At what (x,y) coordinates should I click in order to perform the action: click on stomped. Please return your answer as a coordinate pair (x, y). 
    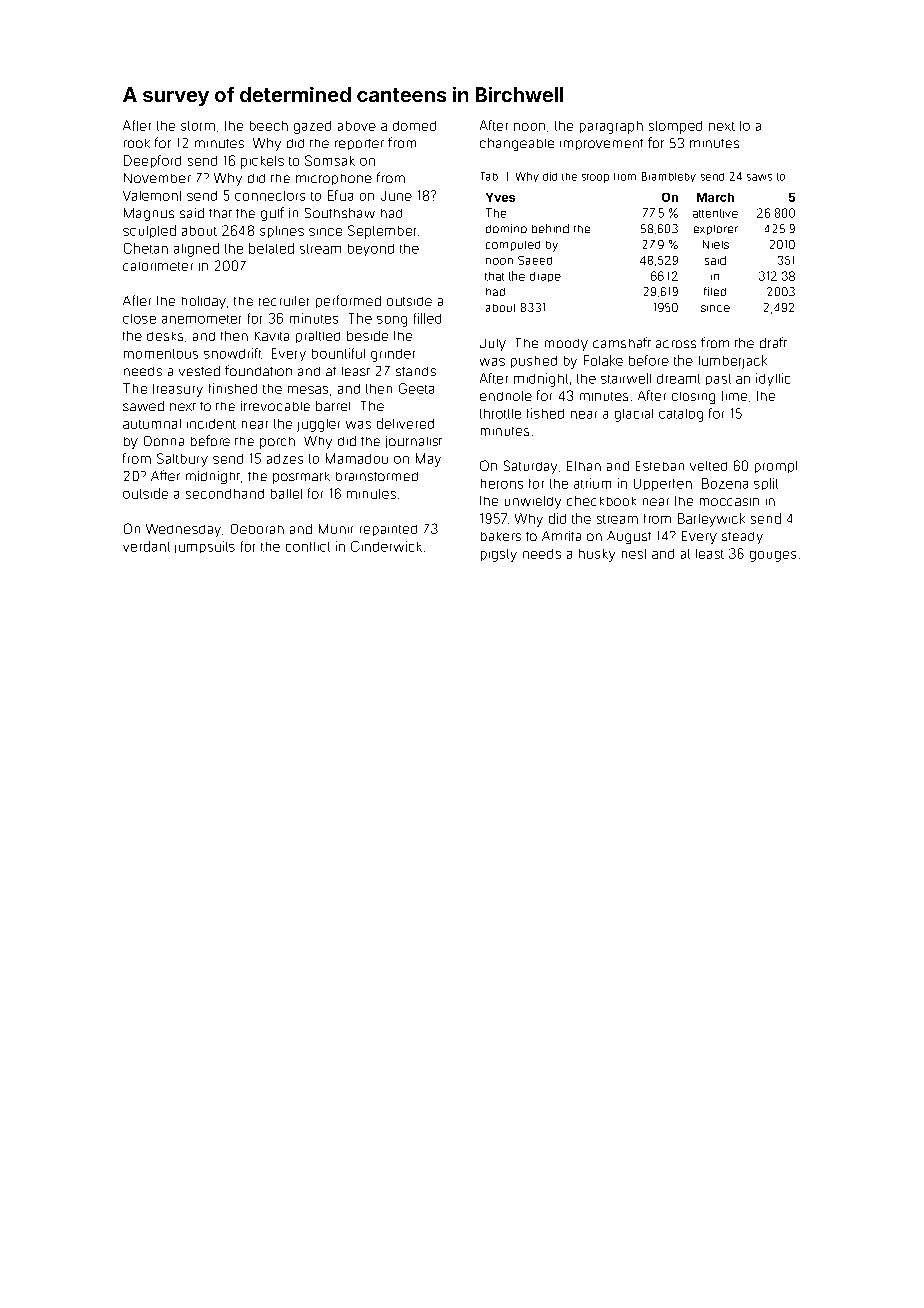
    Looking at the image, I should click on (675, 127).
